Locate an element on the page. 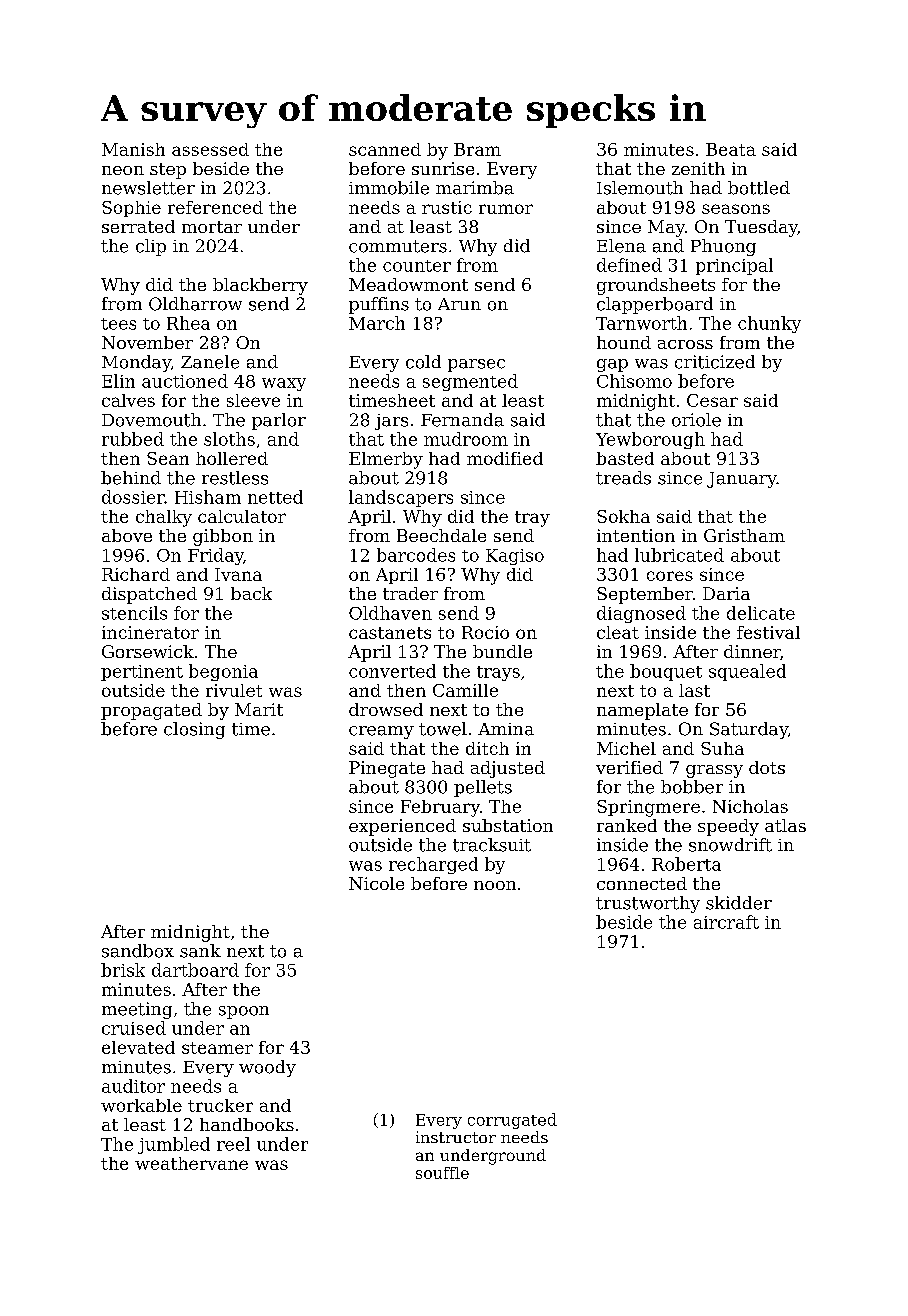 The height and width of the image is (1316, 908). jars is located at coordinates (391, 422).
